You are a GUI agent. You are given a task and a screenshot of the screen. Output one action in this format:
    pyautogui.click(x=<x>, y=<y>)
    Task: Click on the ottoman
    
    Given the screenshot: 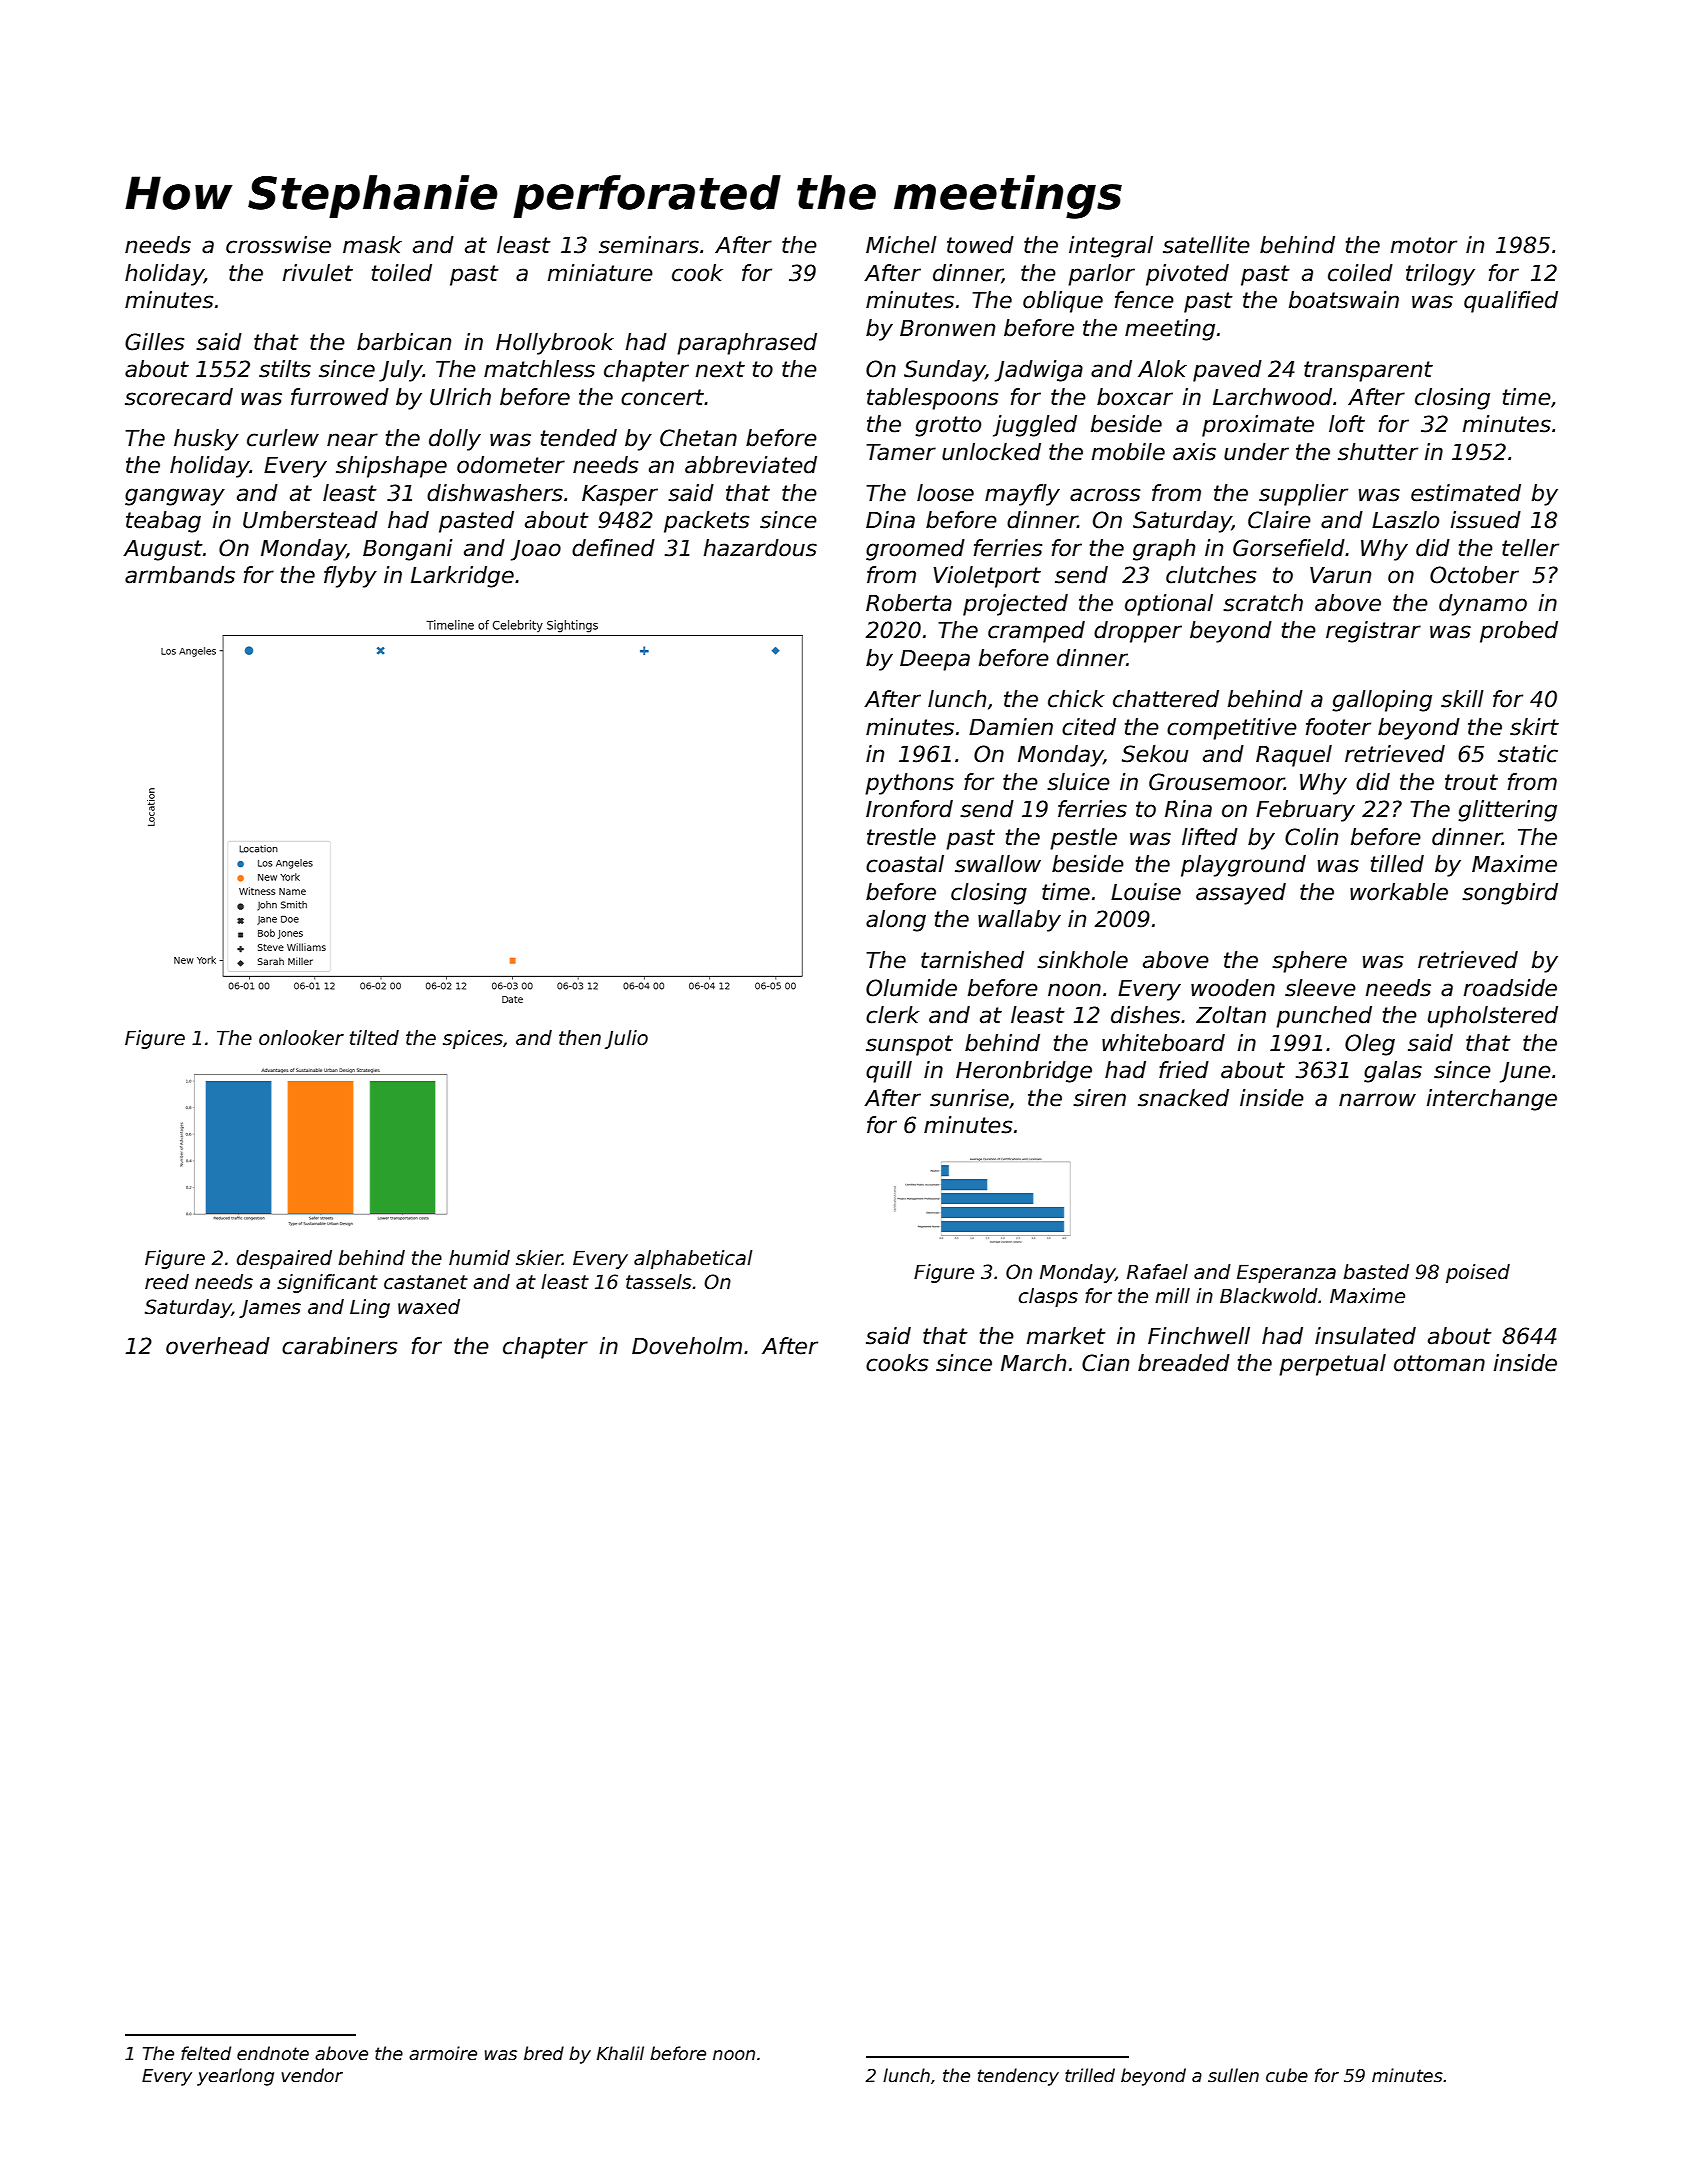 What is the action you would take?
    pyautogui.click(x=1439, y=1363)
